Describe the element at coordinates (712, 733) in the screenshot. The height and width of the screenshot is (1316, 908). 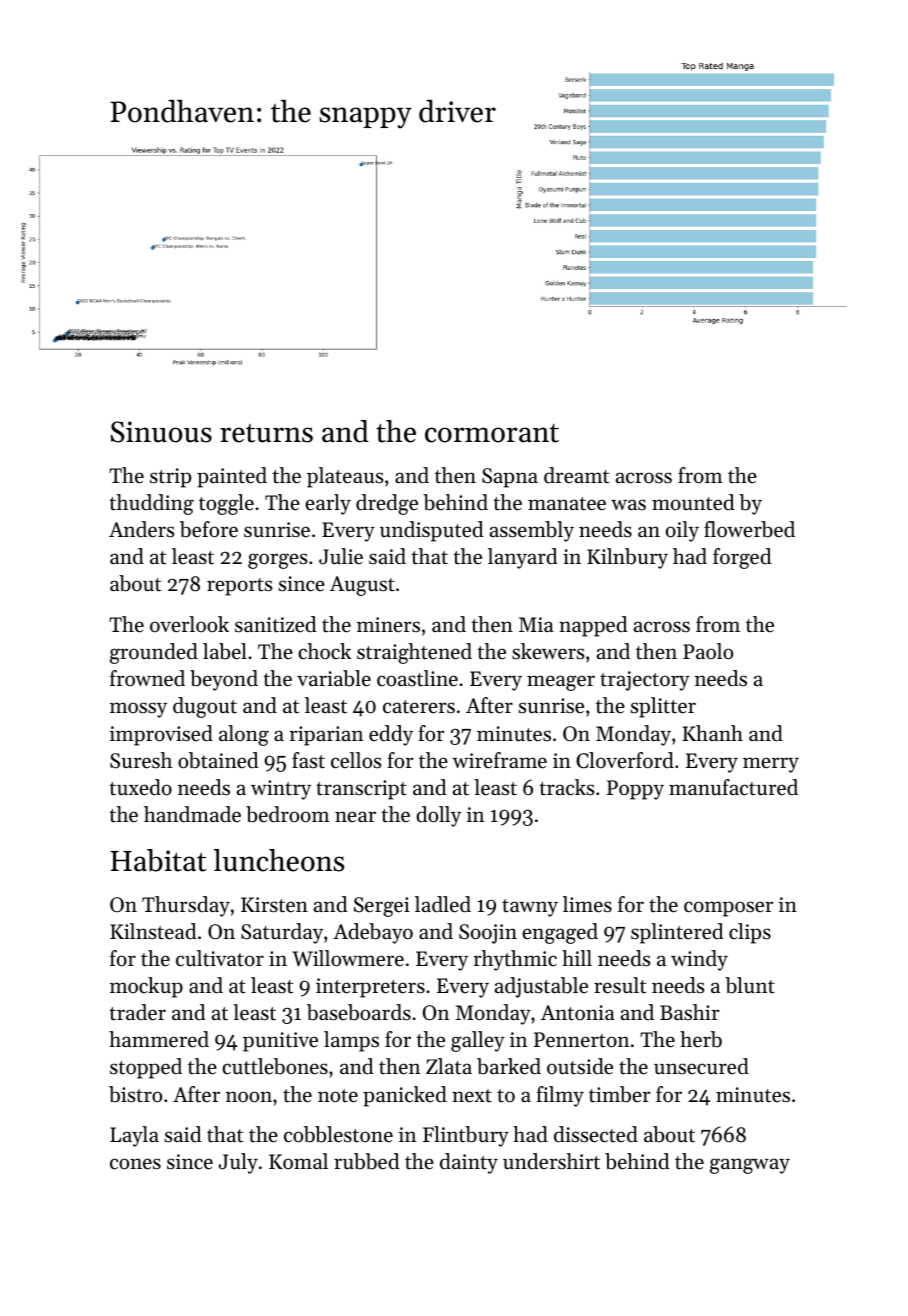
I see `Khanh` at that location.
